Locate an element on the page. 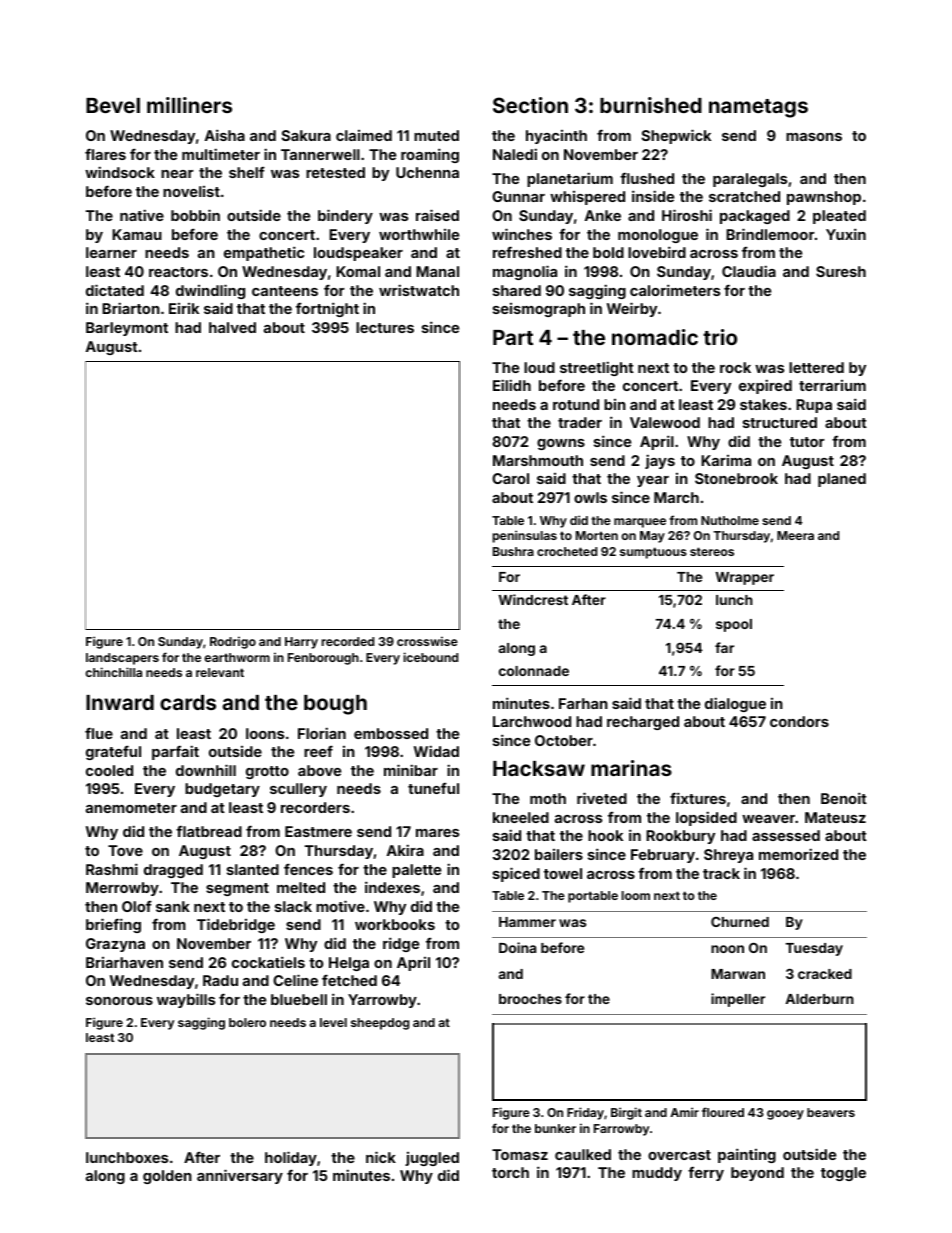 The image size is (952, 1233). icebound is located at coordinates (430, 657).
